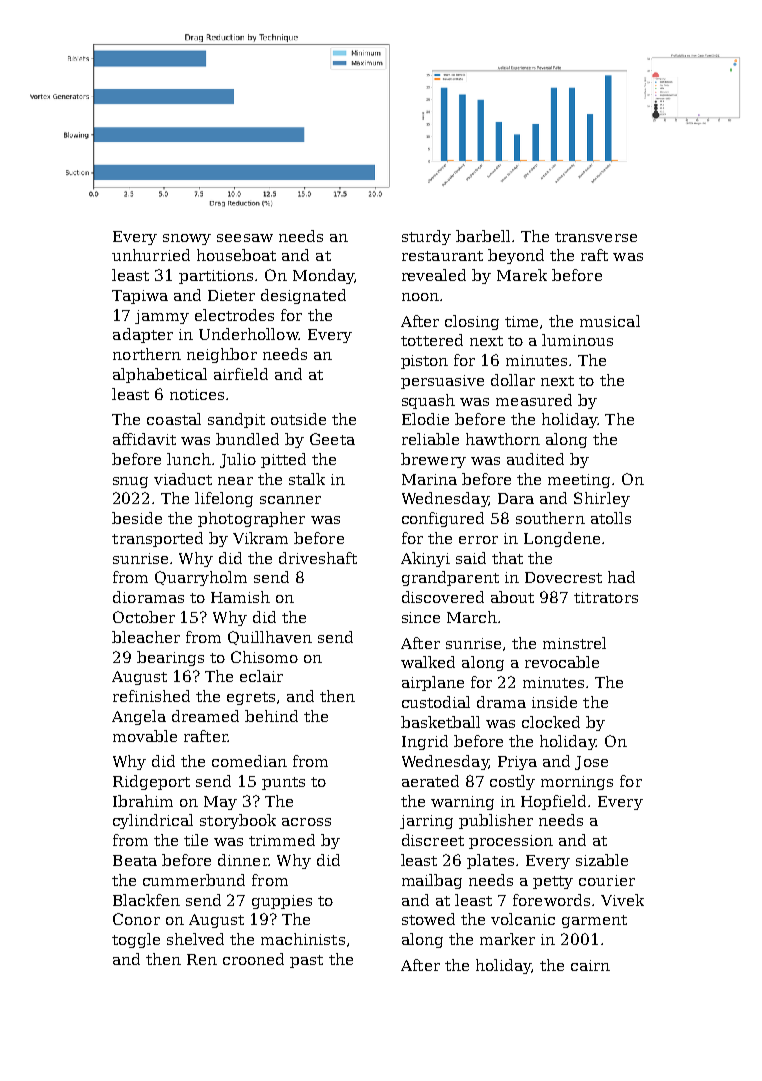 The width and height of the screenshot is (762, 1081). What do you see at coordinates (577, 340) in the screenshot?
I see `luminous` at bounding box center [577, 340].
